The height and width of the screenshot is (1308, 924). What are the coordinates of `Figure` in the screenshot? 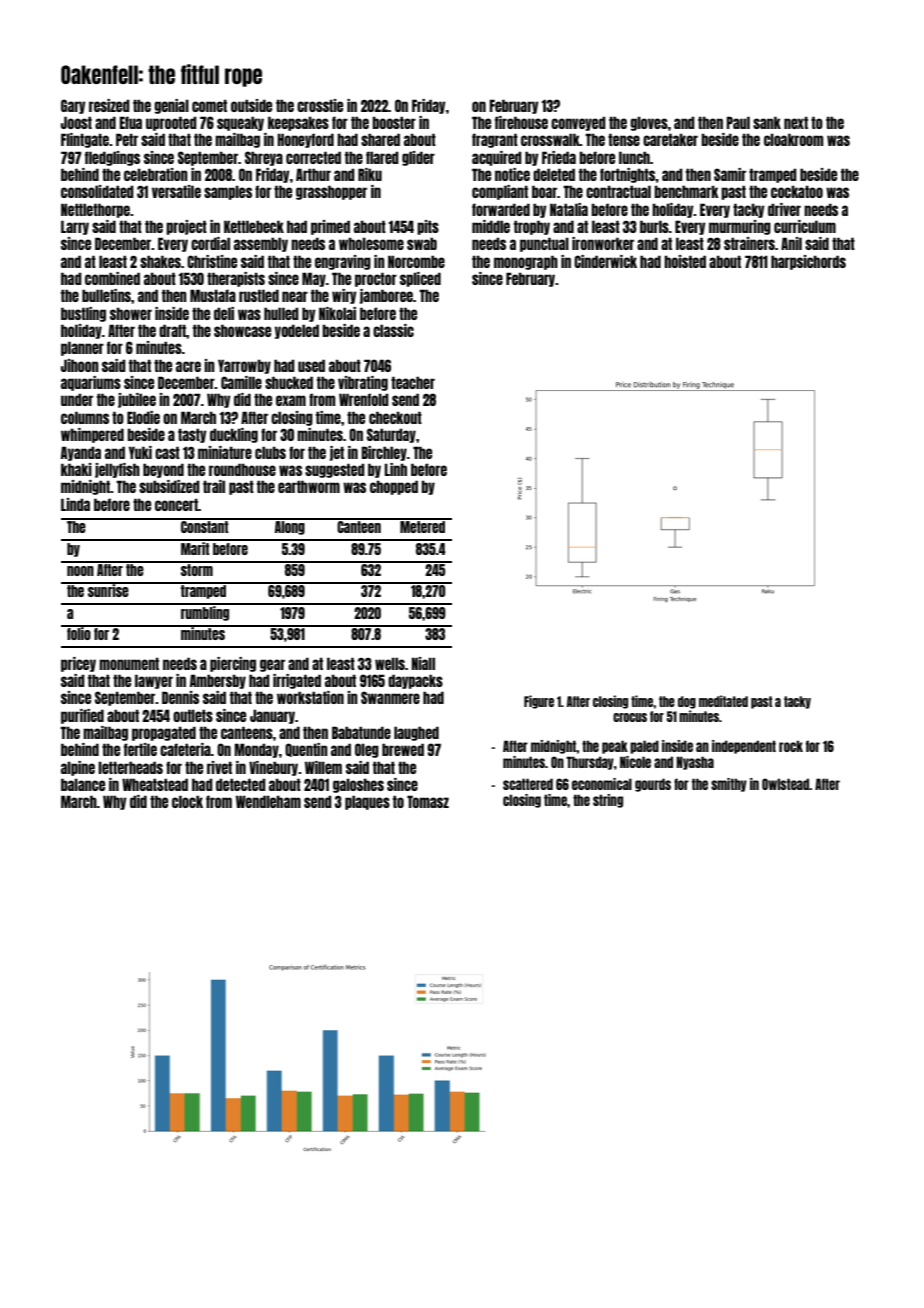 It's located at (539, 702).
